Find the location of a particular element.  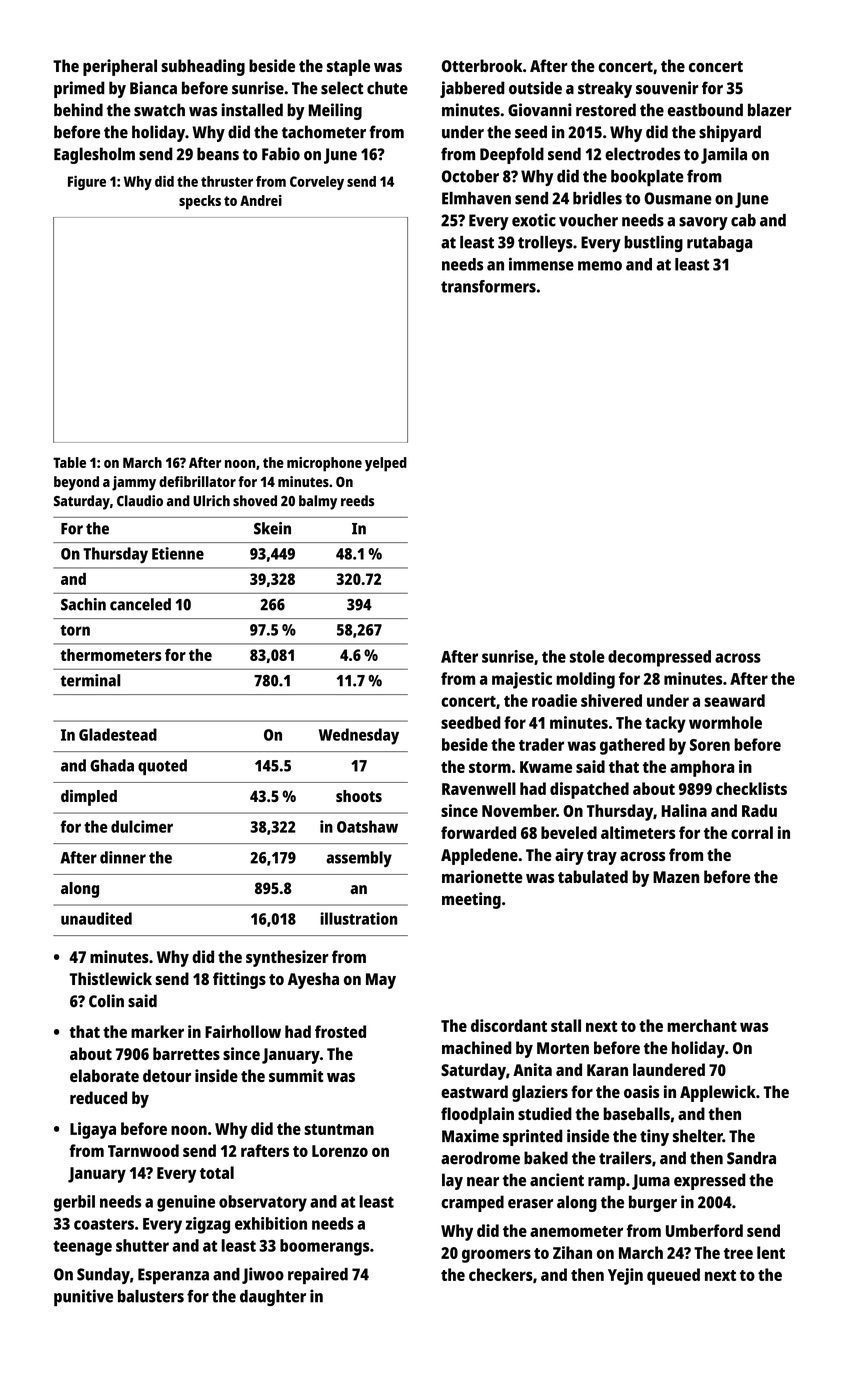

October is located at coordinates (470, 176).
